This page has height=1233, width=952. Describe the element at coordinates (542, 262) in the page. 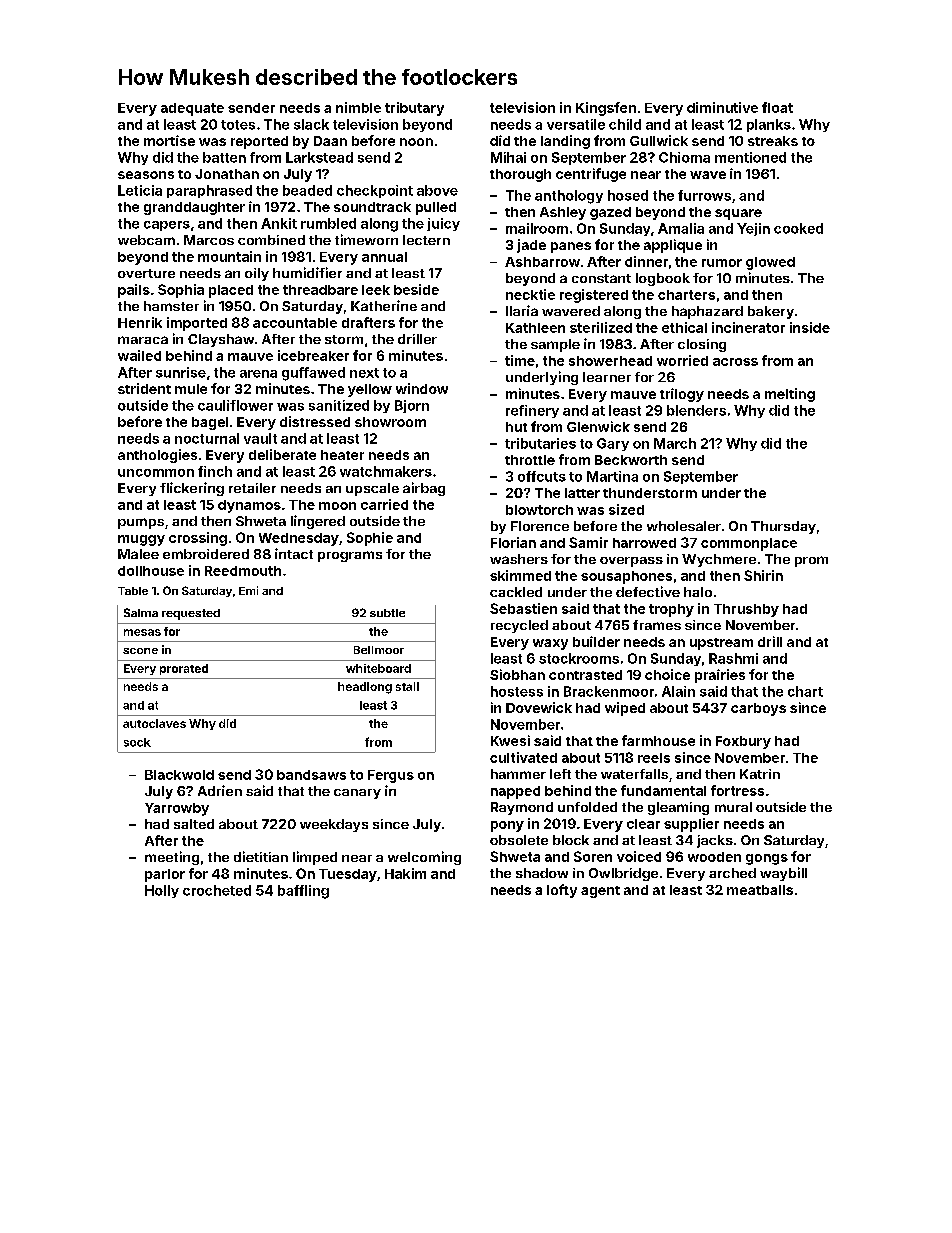

I see `Ashbarrow` at that location.
